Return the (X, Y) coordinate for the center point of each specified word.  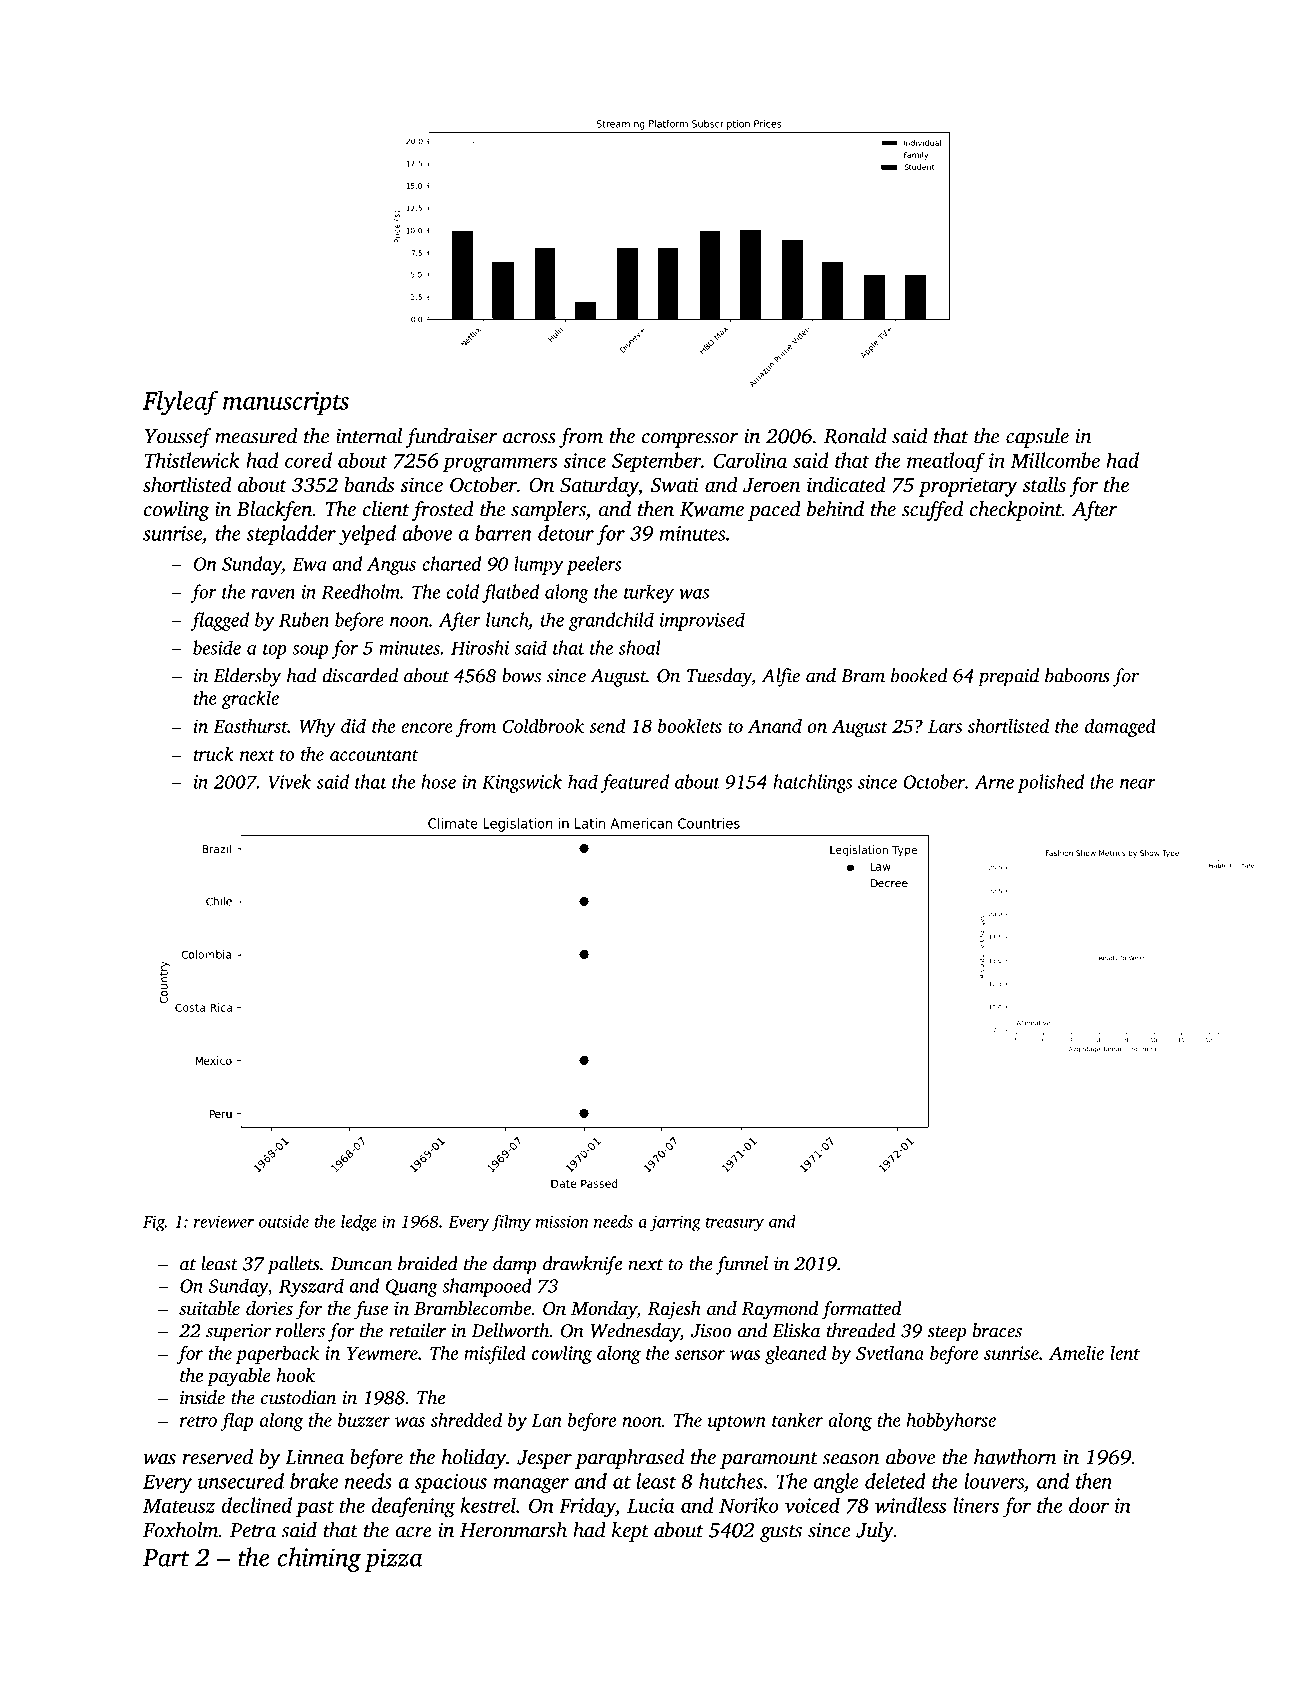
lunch (507, 619)
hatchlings (812, 783)
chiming (319, 1559)
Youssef (178, 438)
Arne (994, 782)
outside (284, 1221)
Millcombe (1055, 460)
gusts (781, 1533)
